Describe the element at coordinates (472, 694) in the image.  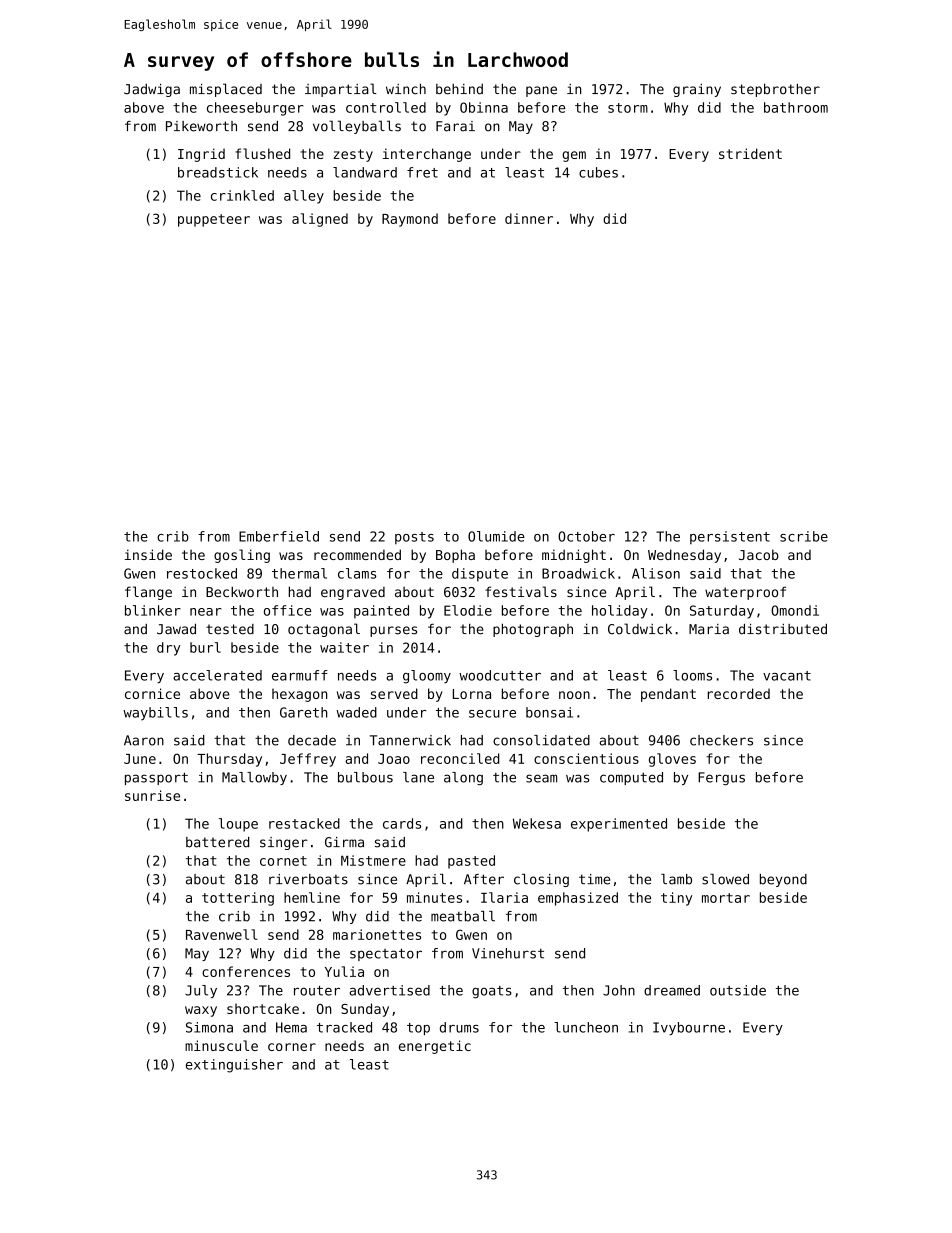
I see `Lorna` at that location.
